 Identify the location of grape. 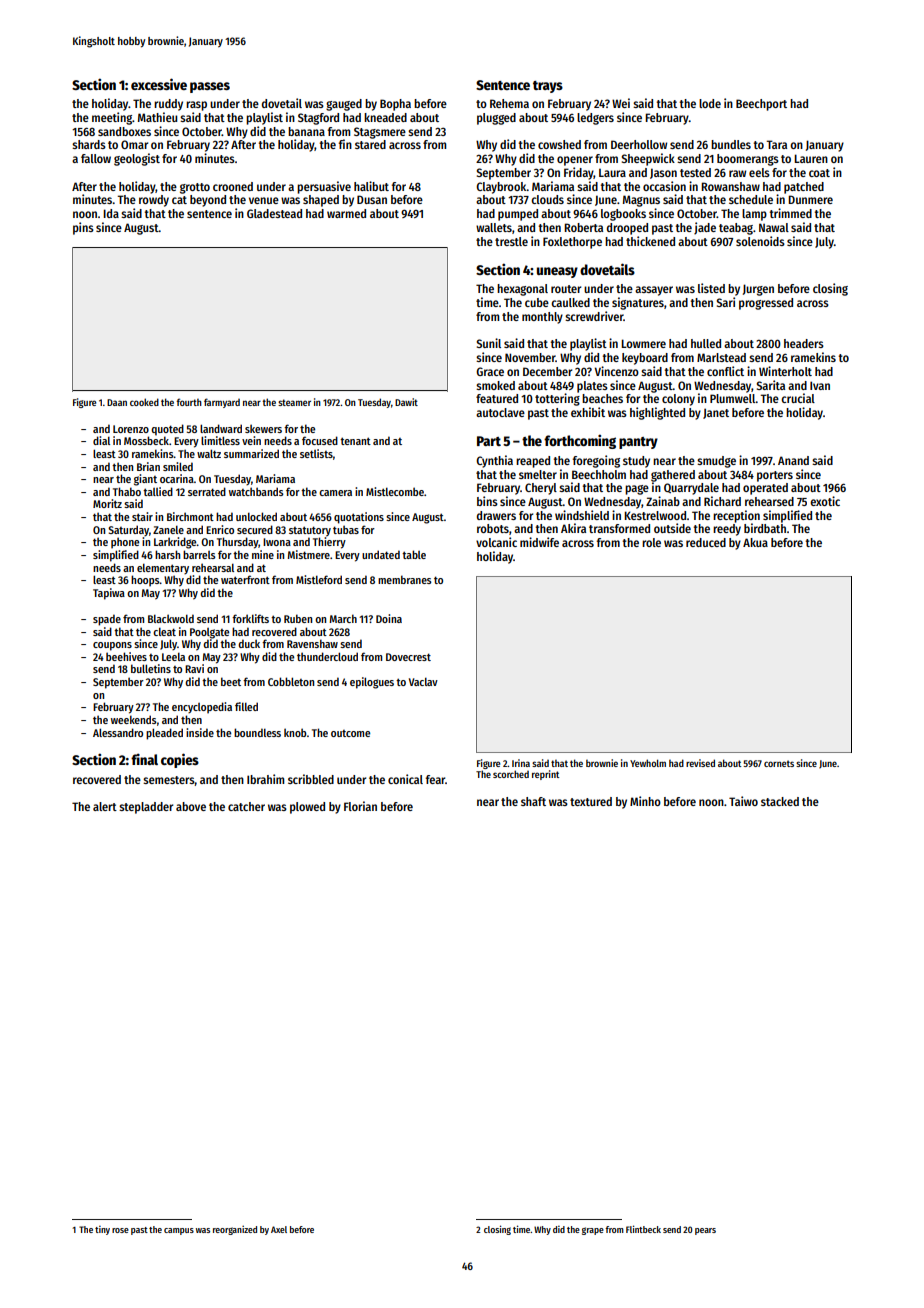
(593, 1231).
